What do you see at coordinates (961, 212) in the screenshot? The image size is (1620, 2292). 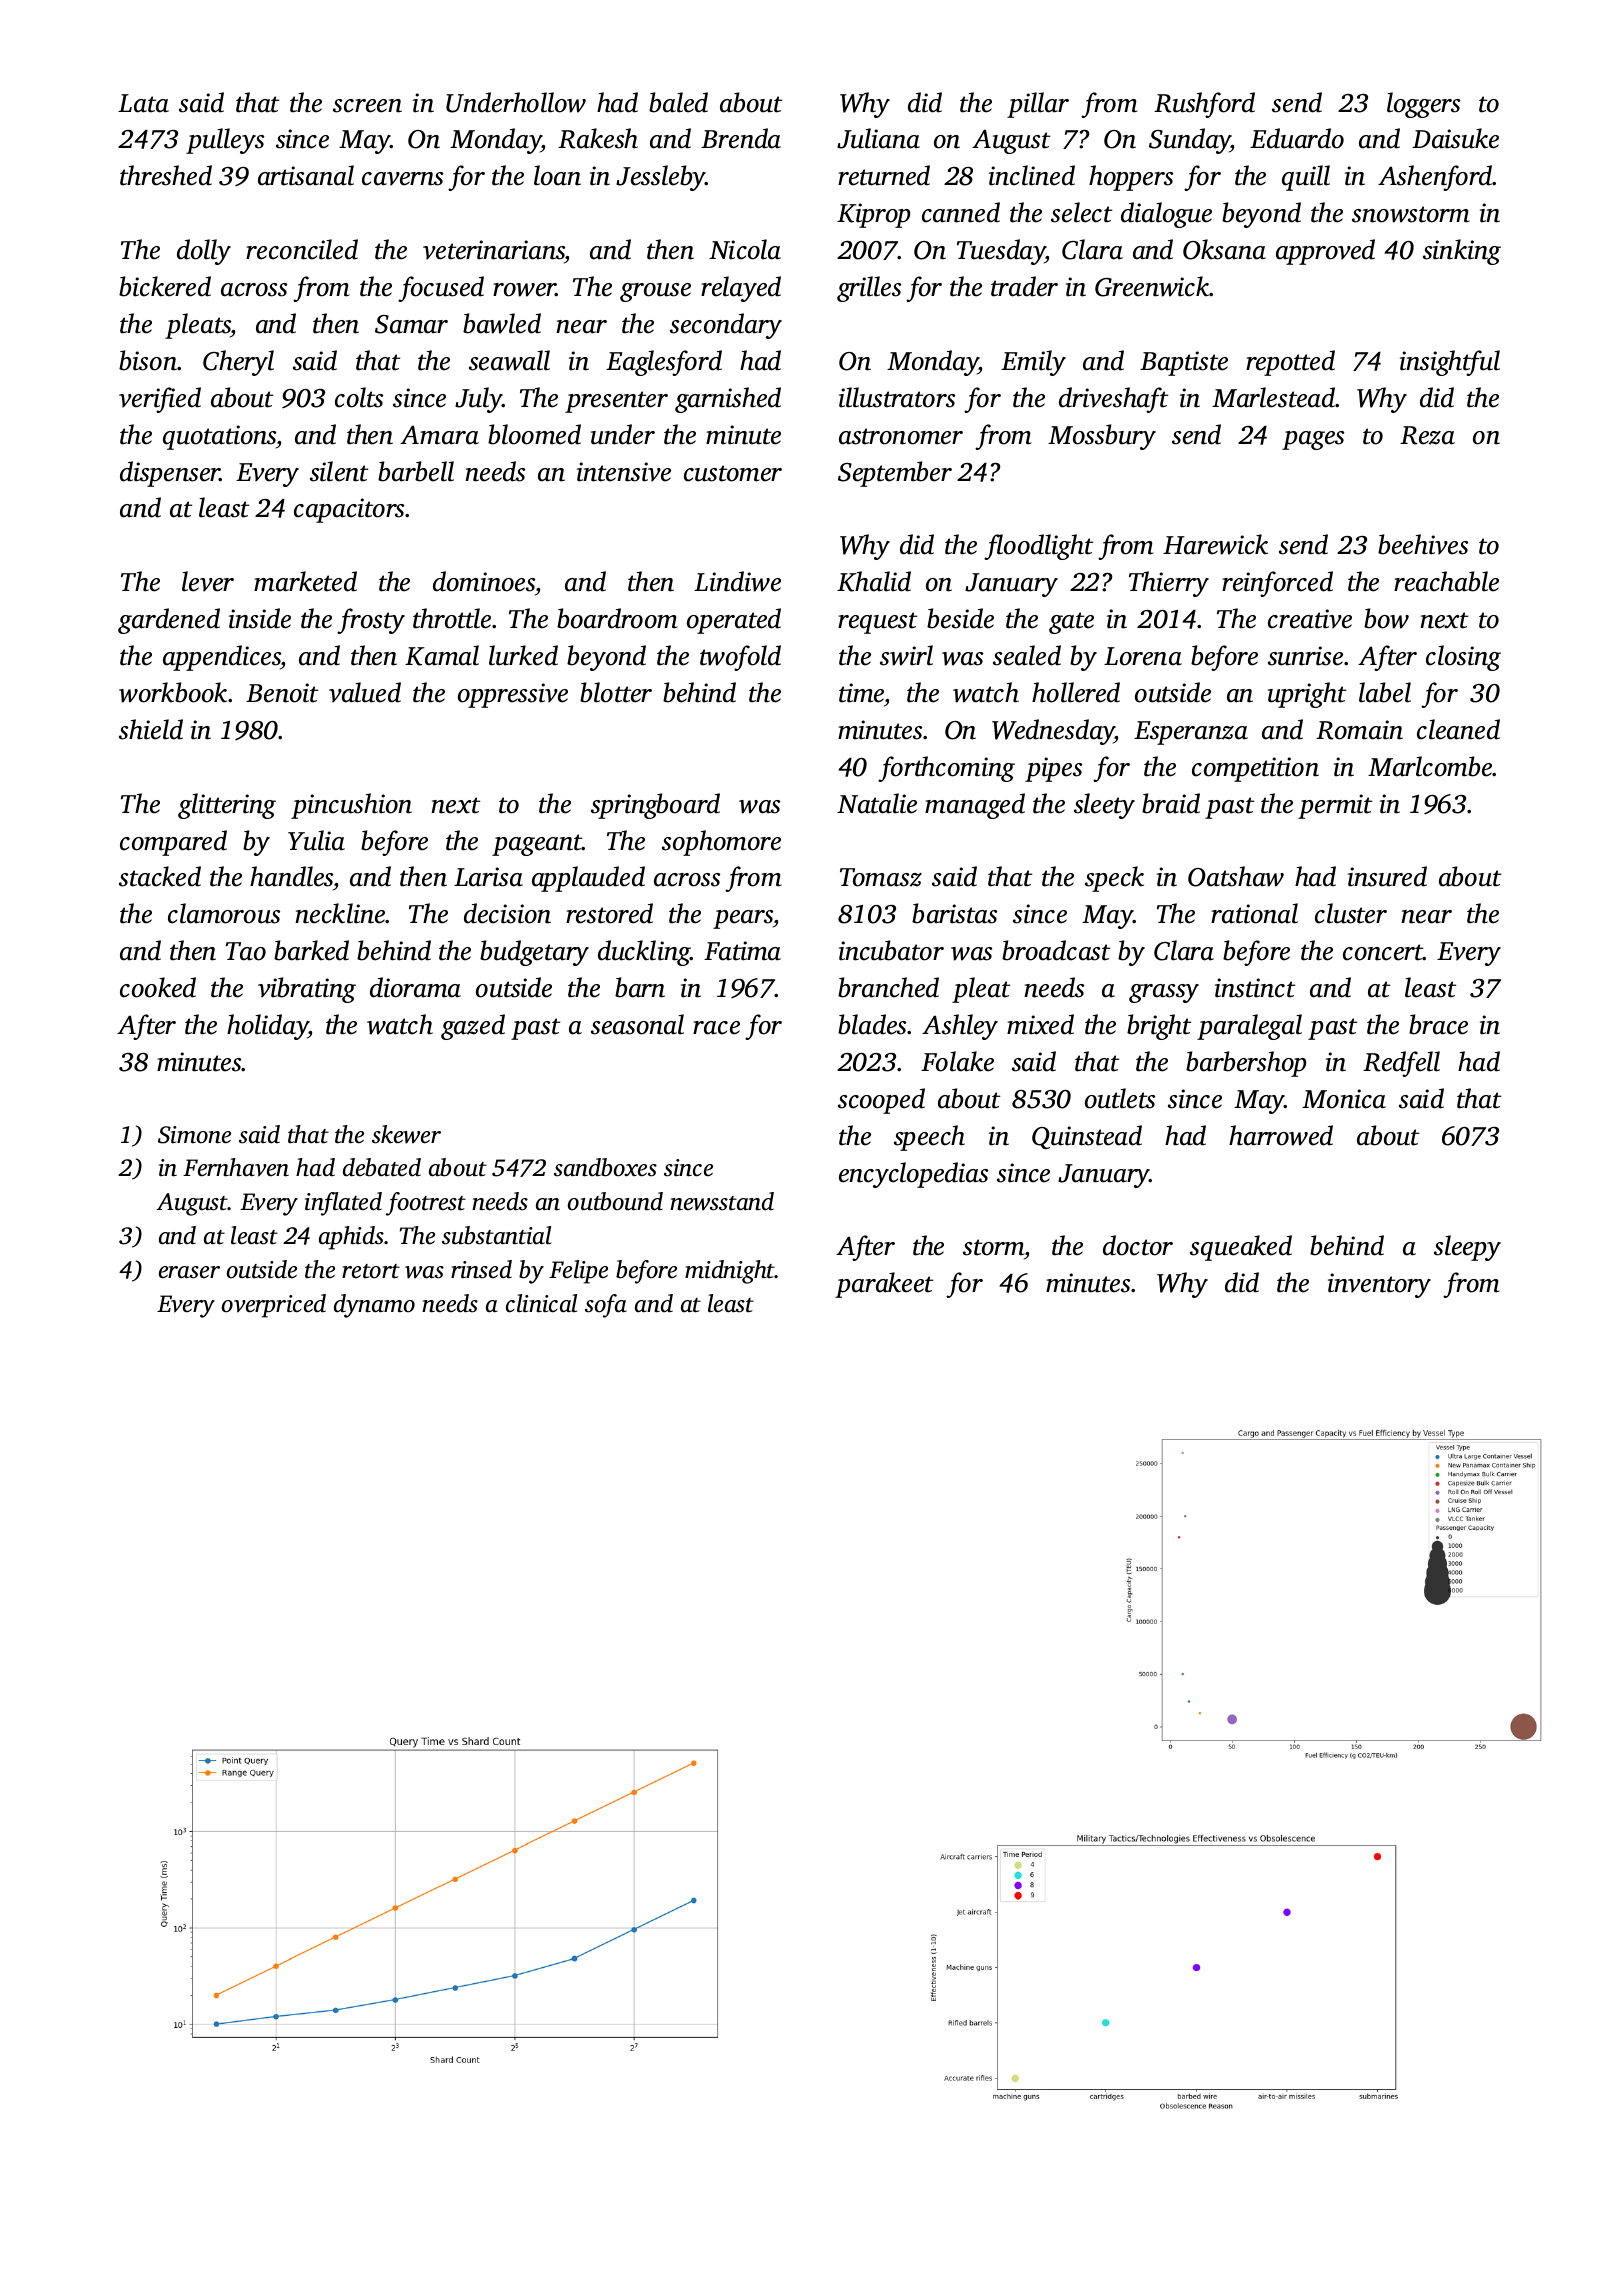 I see `canned` at bounding box center [961, 212].
